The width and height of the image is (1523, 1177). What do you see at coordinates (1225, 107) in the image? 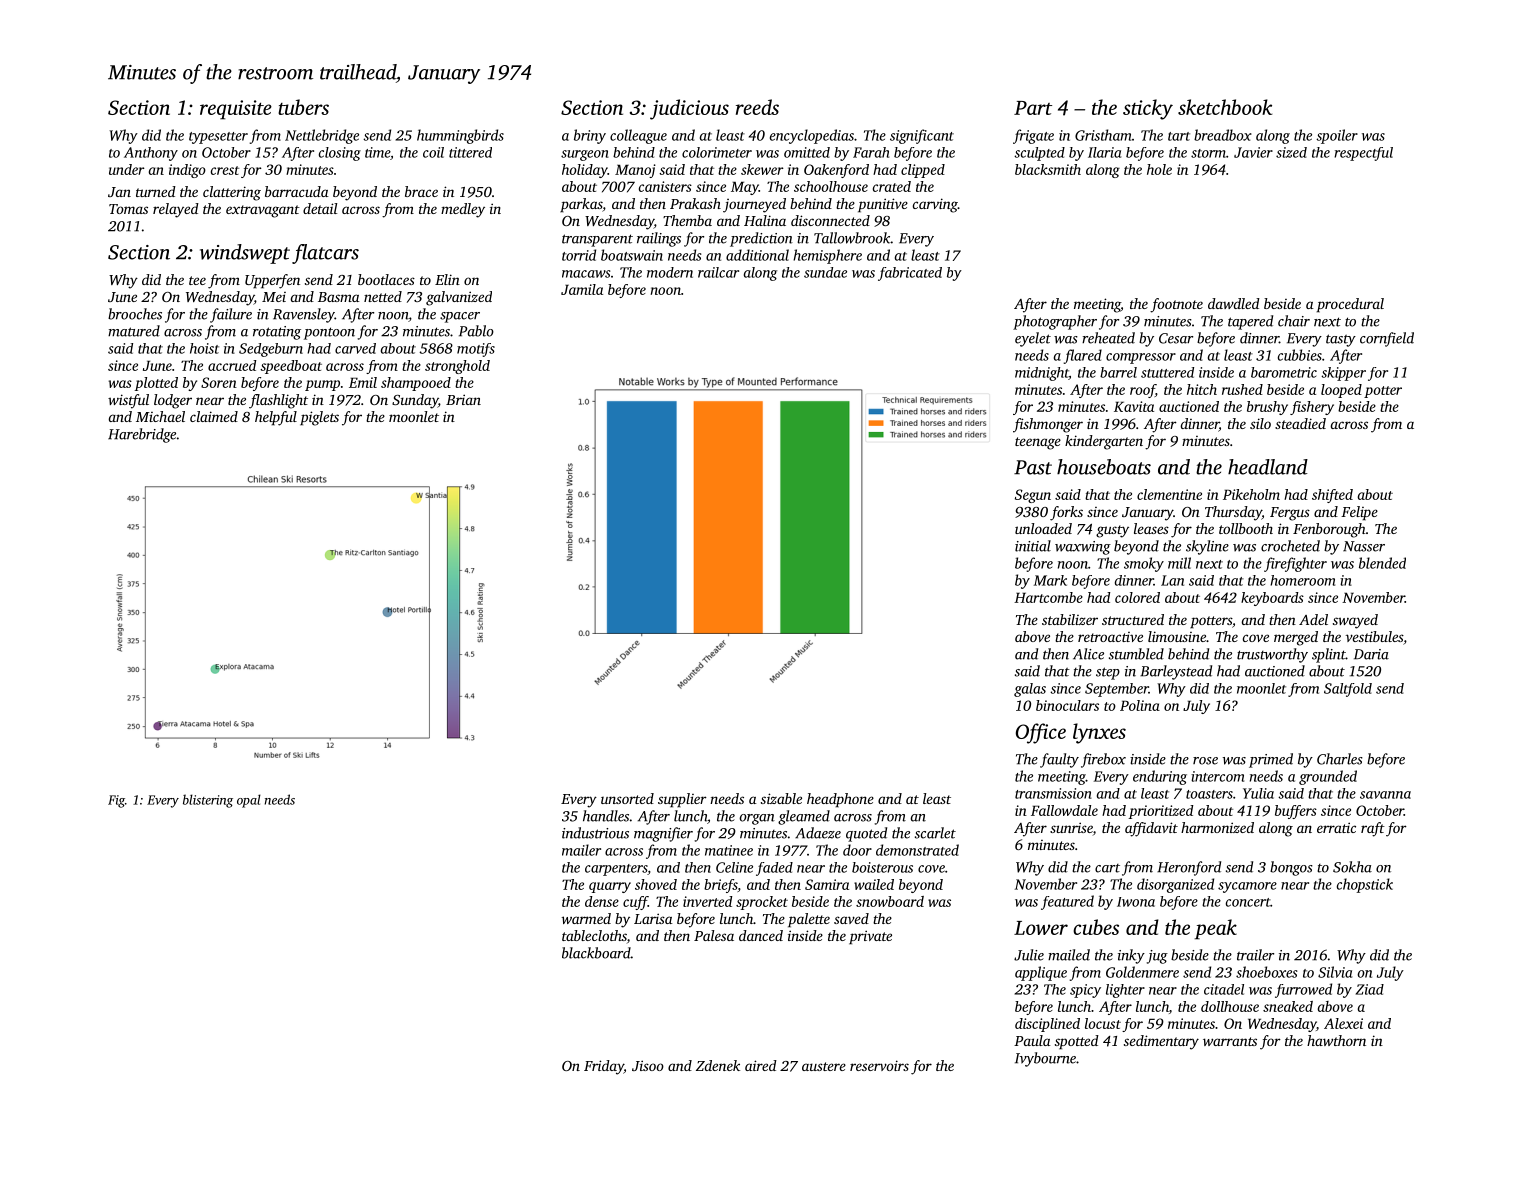
I see `sketchbook` at bounding box center [1225, 107].
